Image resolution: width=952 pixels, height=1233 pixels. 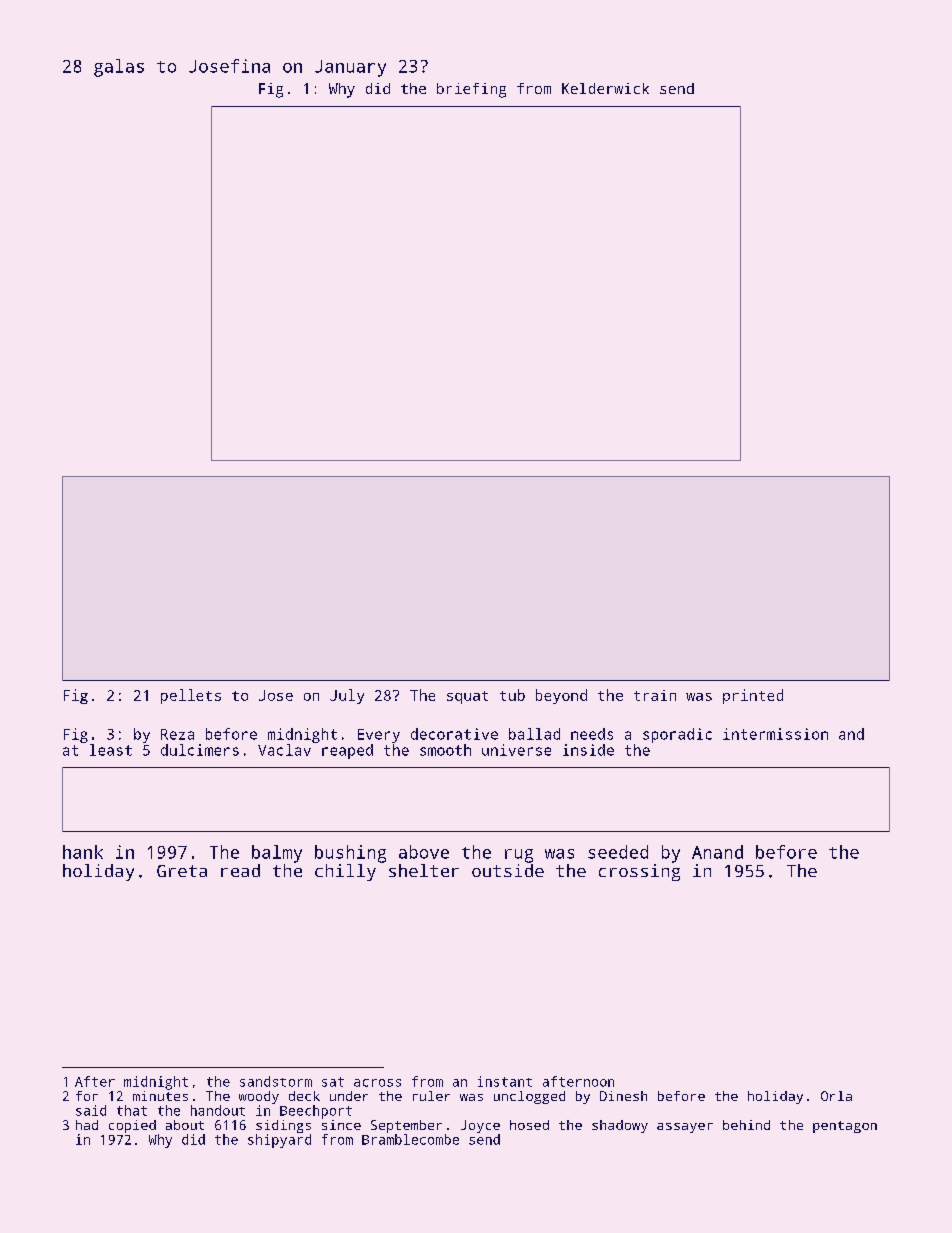 I want to click on least, so click(x=111, y=750).
